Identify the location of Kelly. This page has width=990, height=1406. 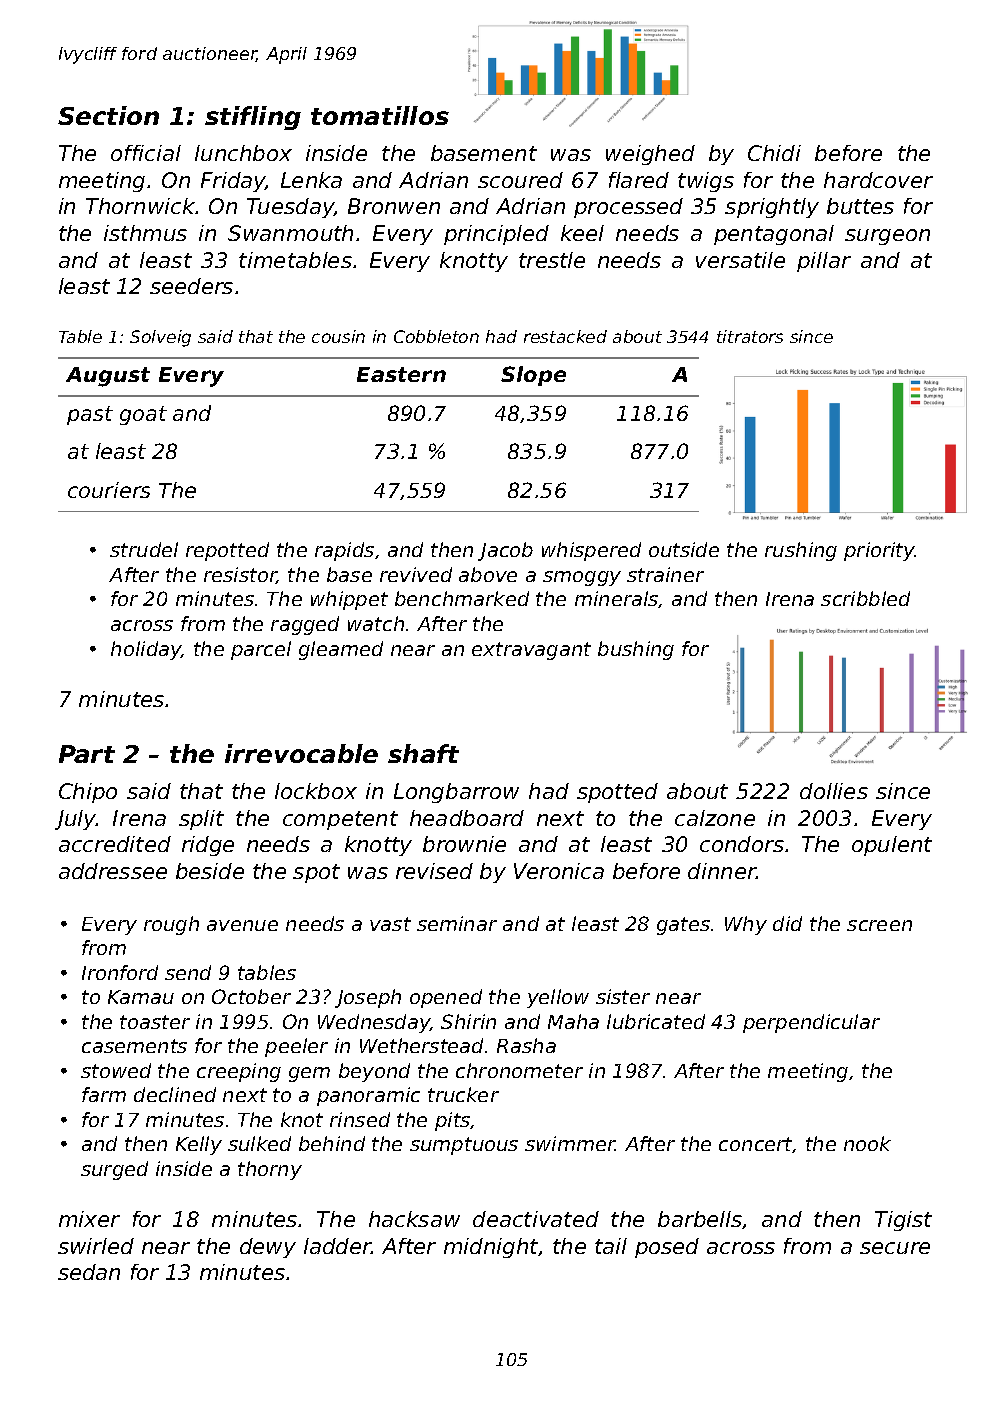
(199, 1145).
